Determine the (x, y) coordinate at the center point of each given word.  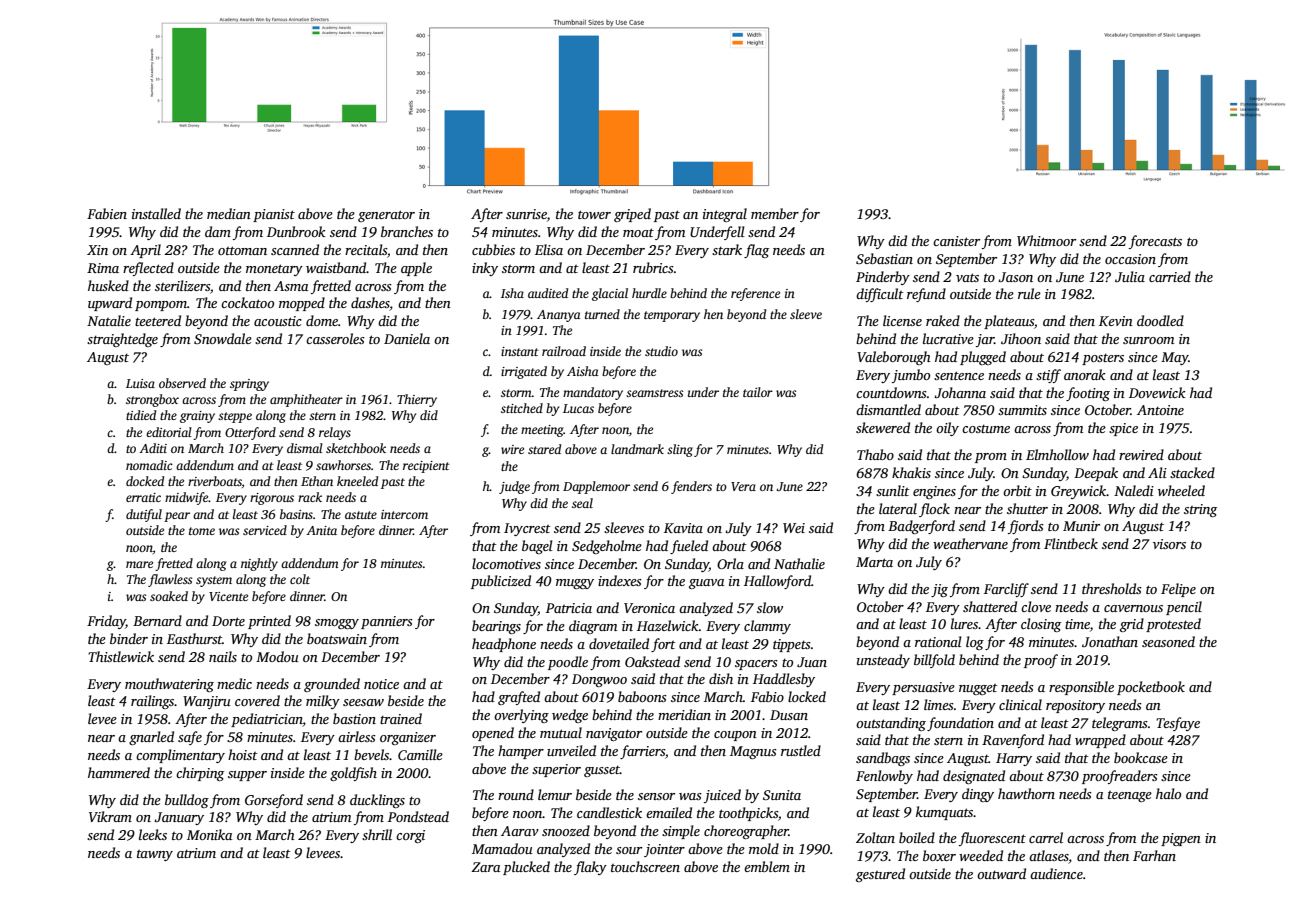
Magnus (753, 752)
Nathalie (799, 563)
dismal (305, 448)
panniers (387, 622)
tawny (155, 855)
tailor (758, 392)
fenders (691, 487)
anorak (1085, 374)
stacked (1192, 472)
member (775, 213)
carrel (1046, 837)
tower (594, 214)
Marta (874, 562)
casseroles (335, 338)
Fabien (107, 213)
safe (190, 738)
